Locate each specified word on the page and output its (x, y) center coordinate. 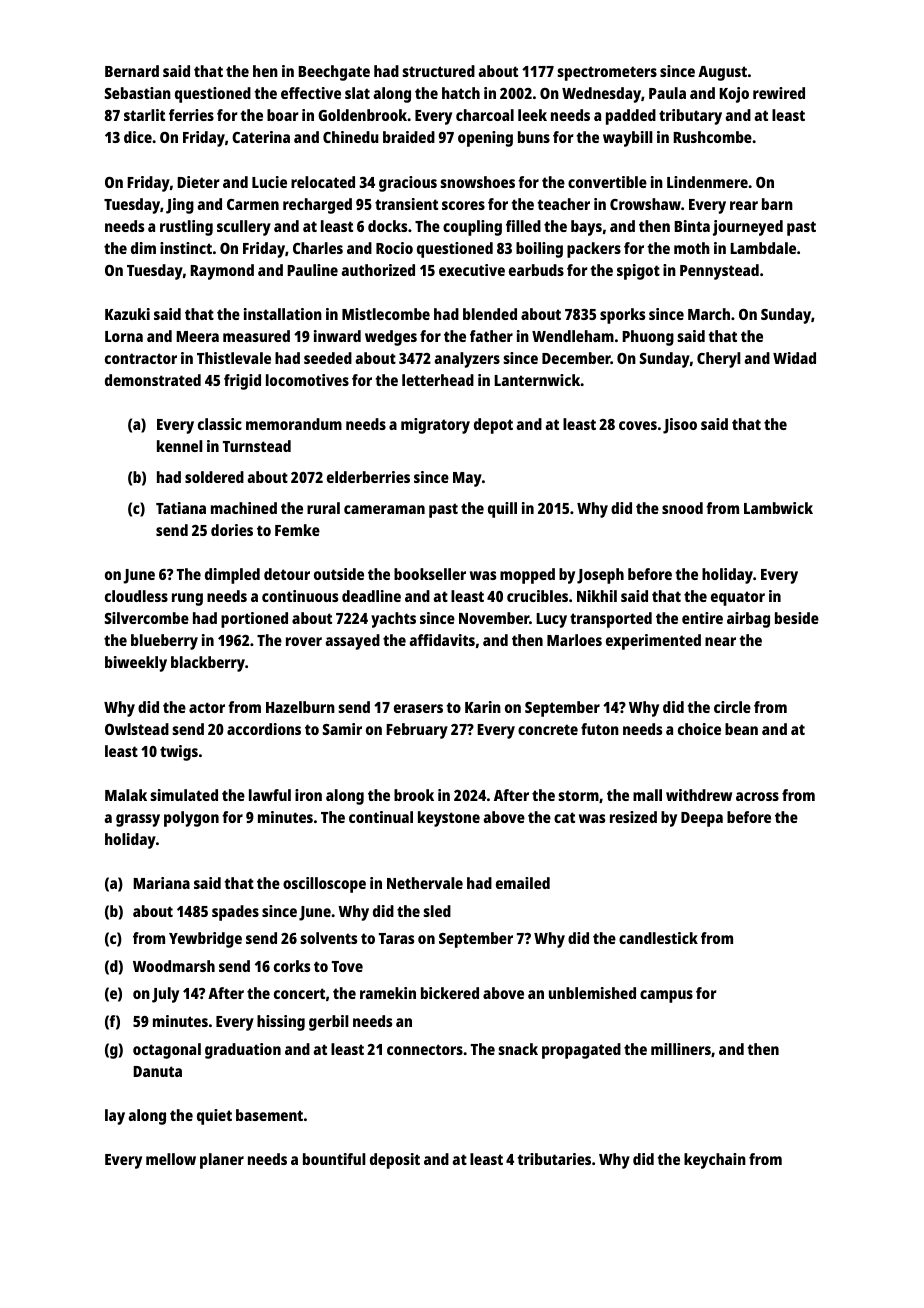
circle (732, 707)
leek (532, 115)
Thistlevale (234, 358)
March (709, 314)
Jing (180, 206)
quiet (214, 1117)
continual (381, 817)
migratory (435, 426)
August (722, 73)
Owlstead (137, 729)
